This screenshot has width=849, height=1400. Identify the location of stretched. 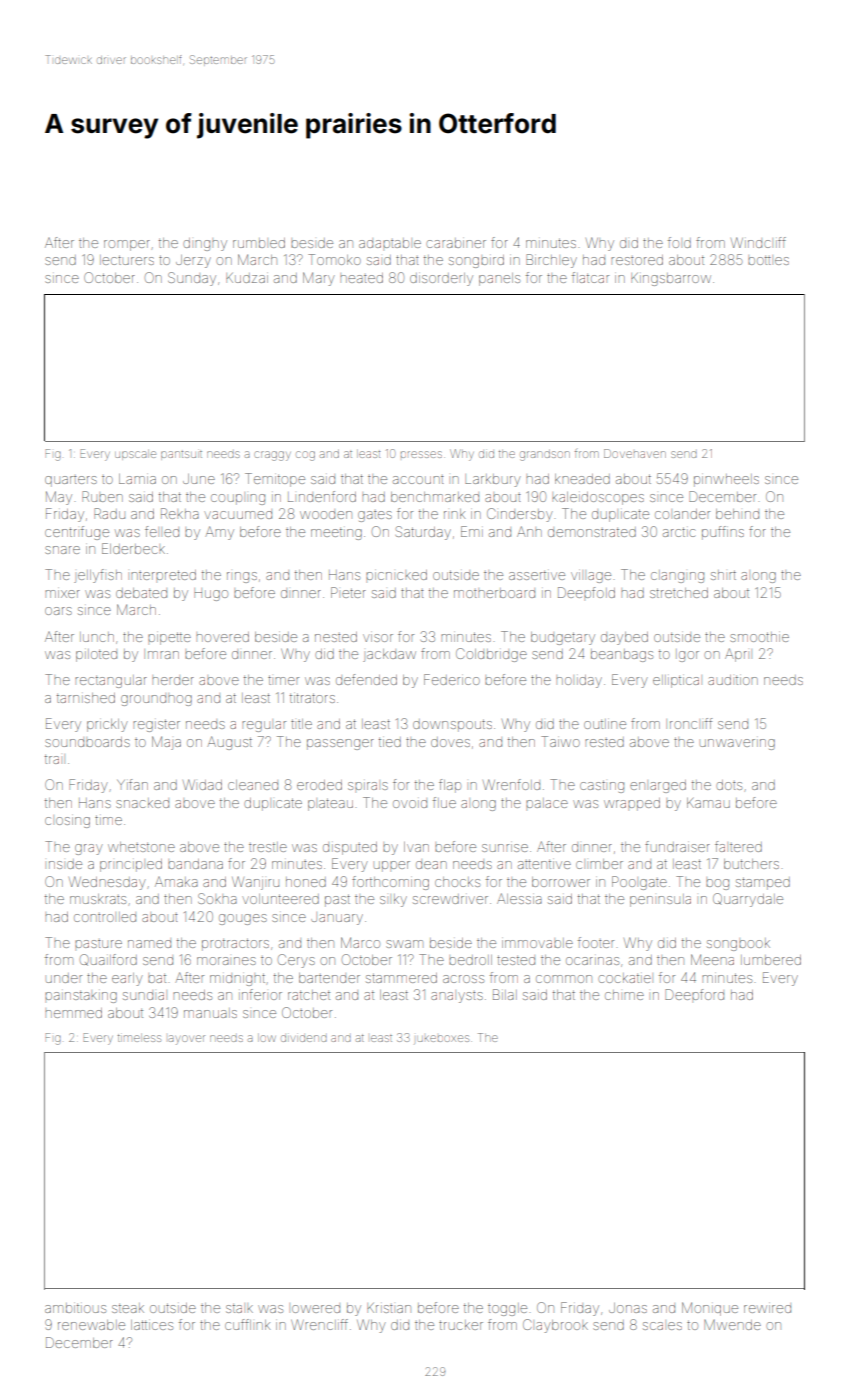
(679, 593).
